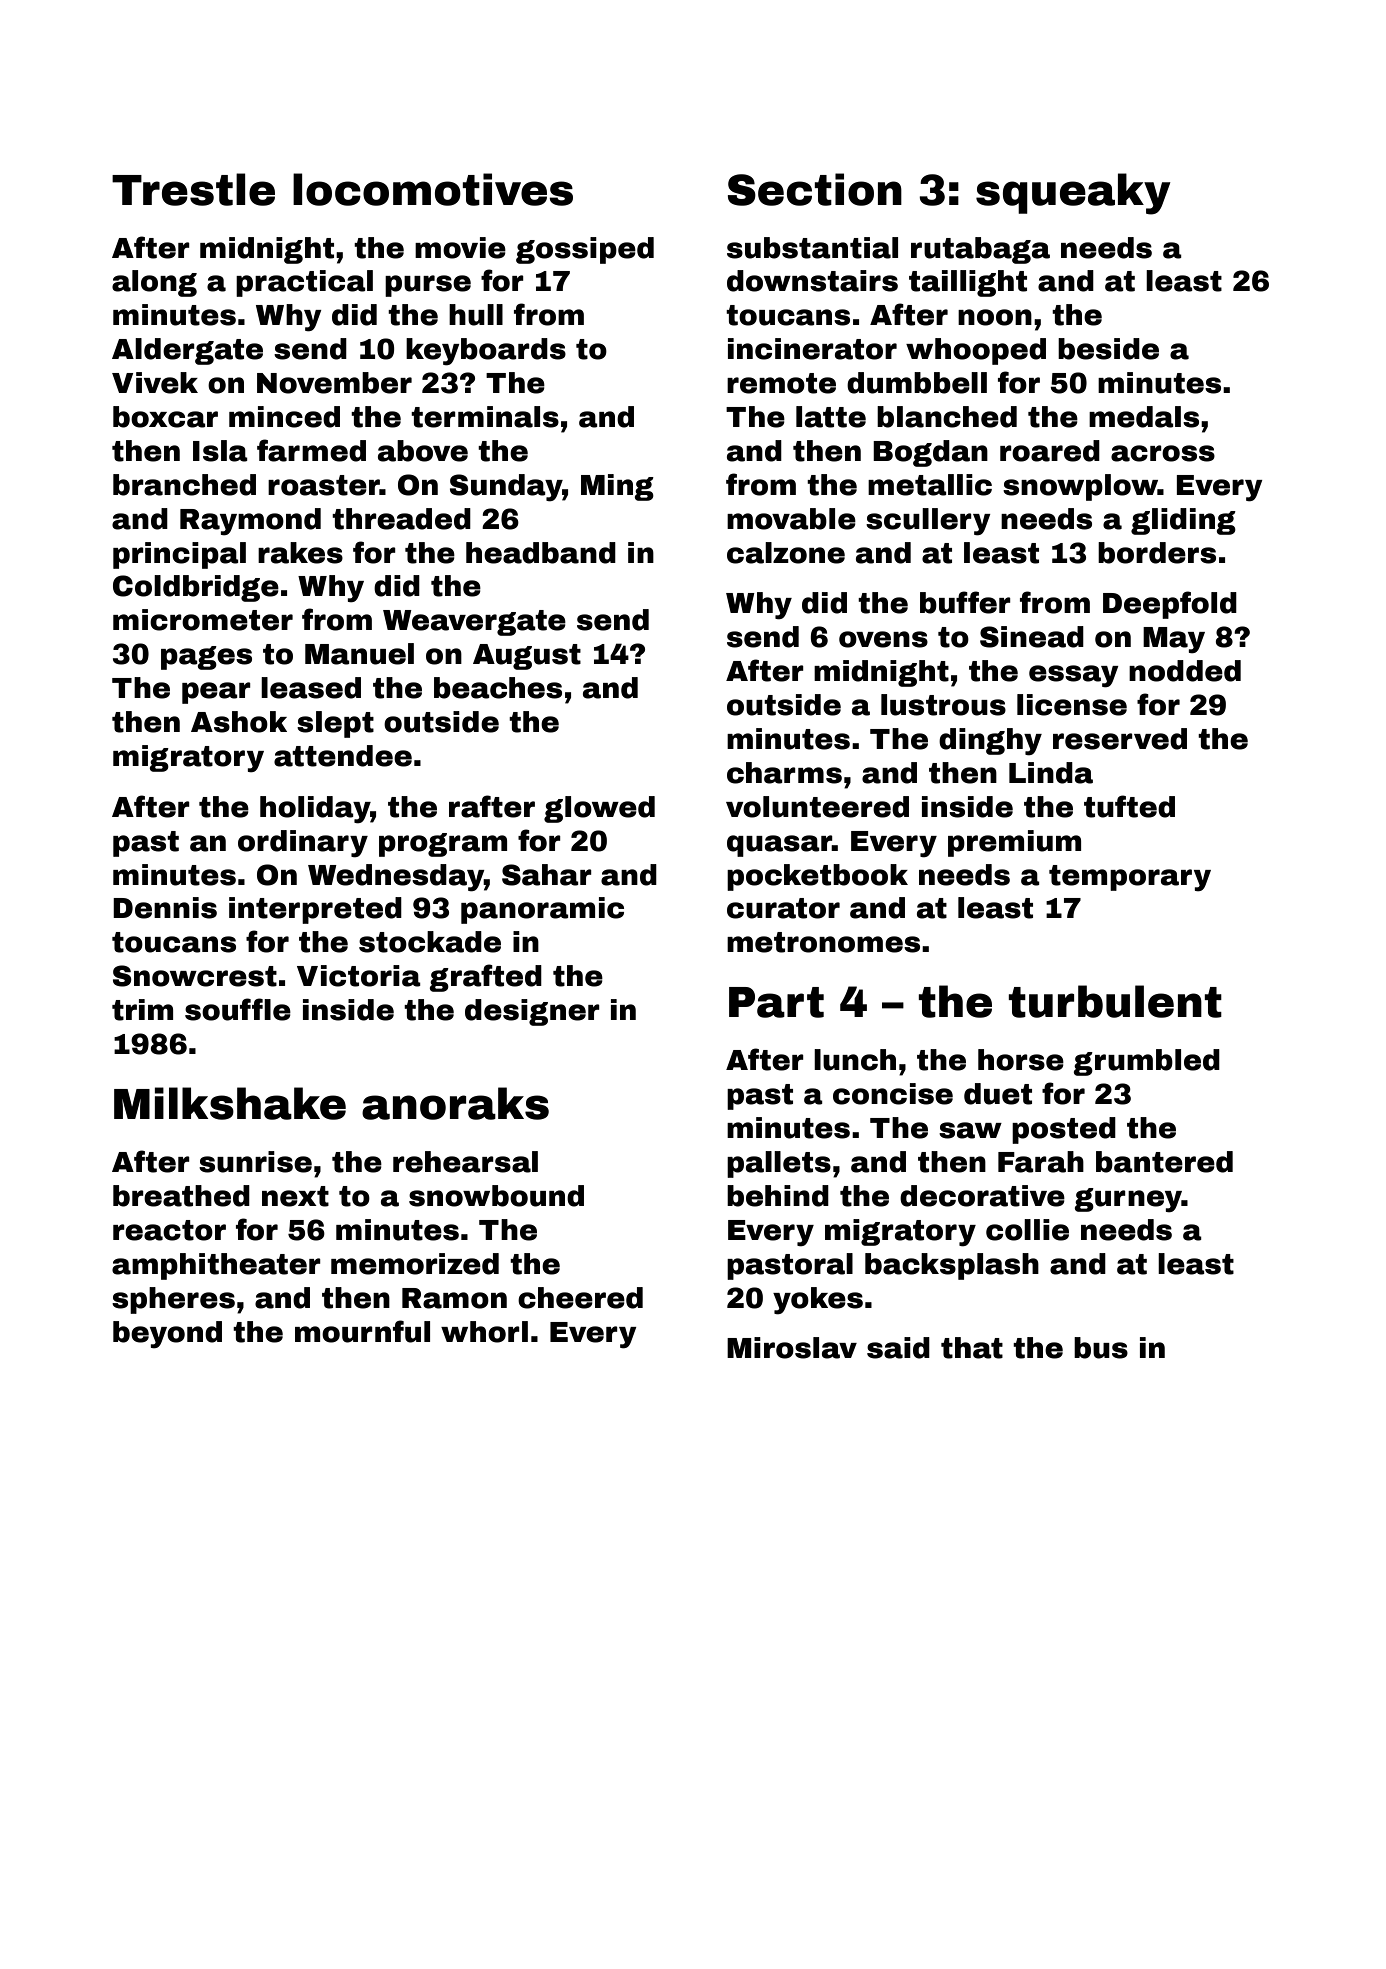 The image size is (1386, 1969). I want to click on Miroslav, so click(792, 1348).
